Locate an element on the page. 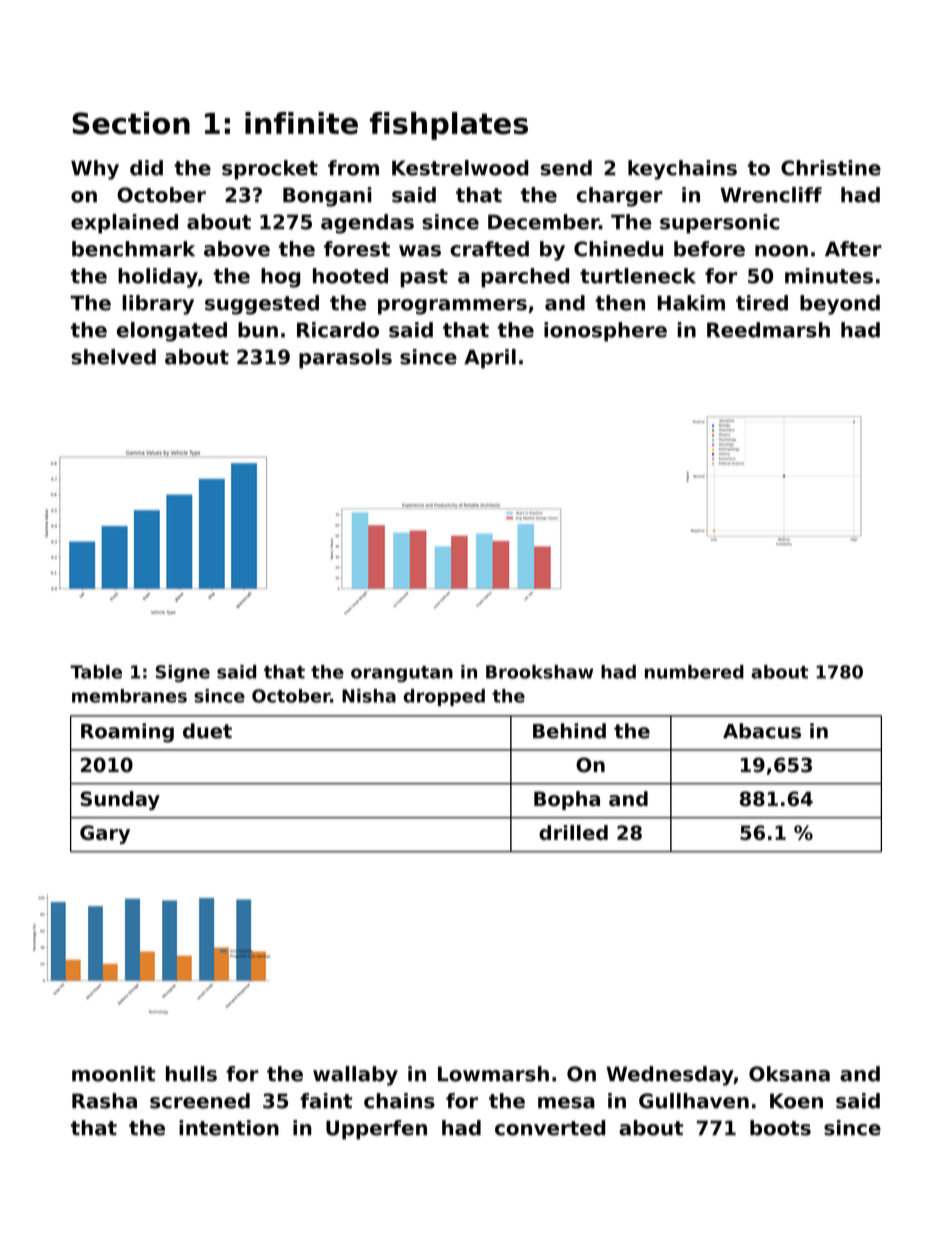 Image resolution: width=952 pixels, height=1233 pixels. Hakim is located at coordinates (691, 303).
